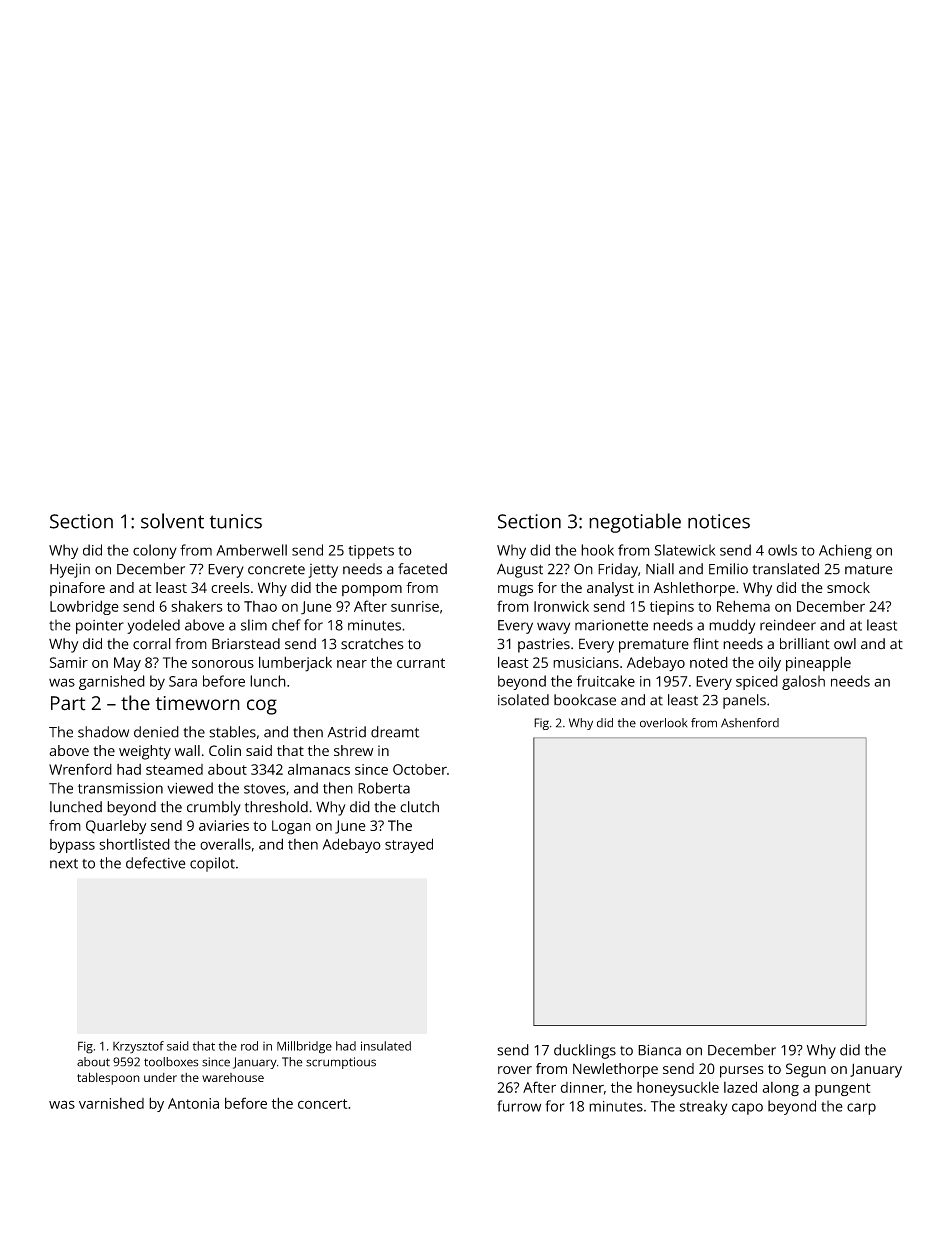 The width and height of the page is (952, 1233). What do you see at coordinates (304, 1047) in the page?
I see `Millbridge` at bounding box center [304, 1047].
